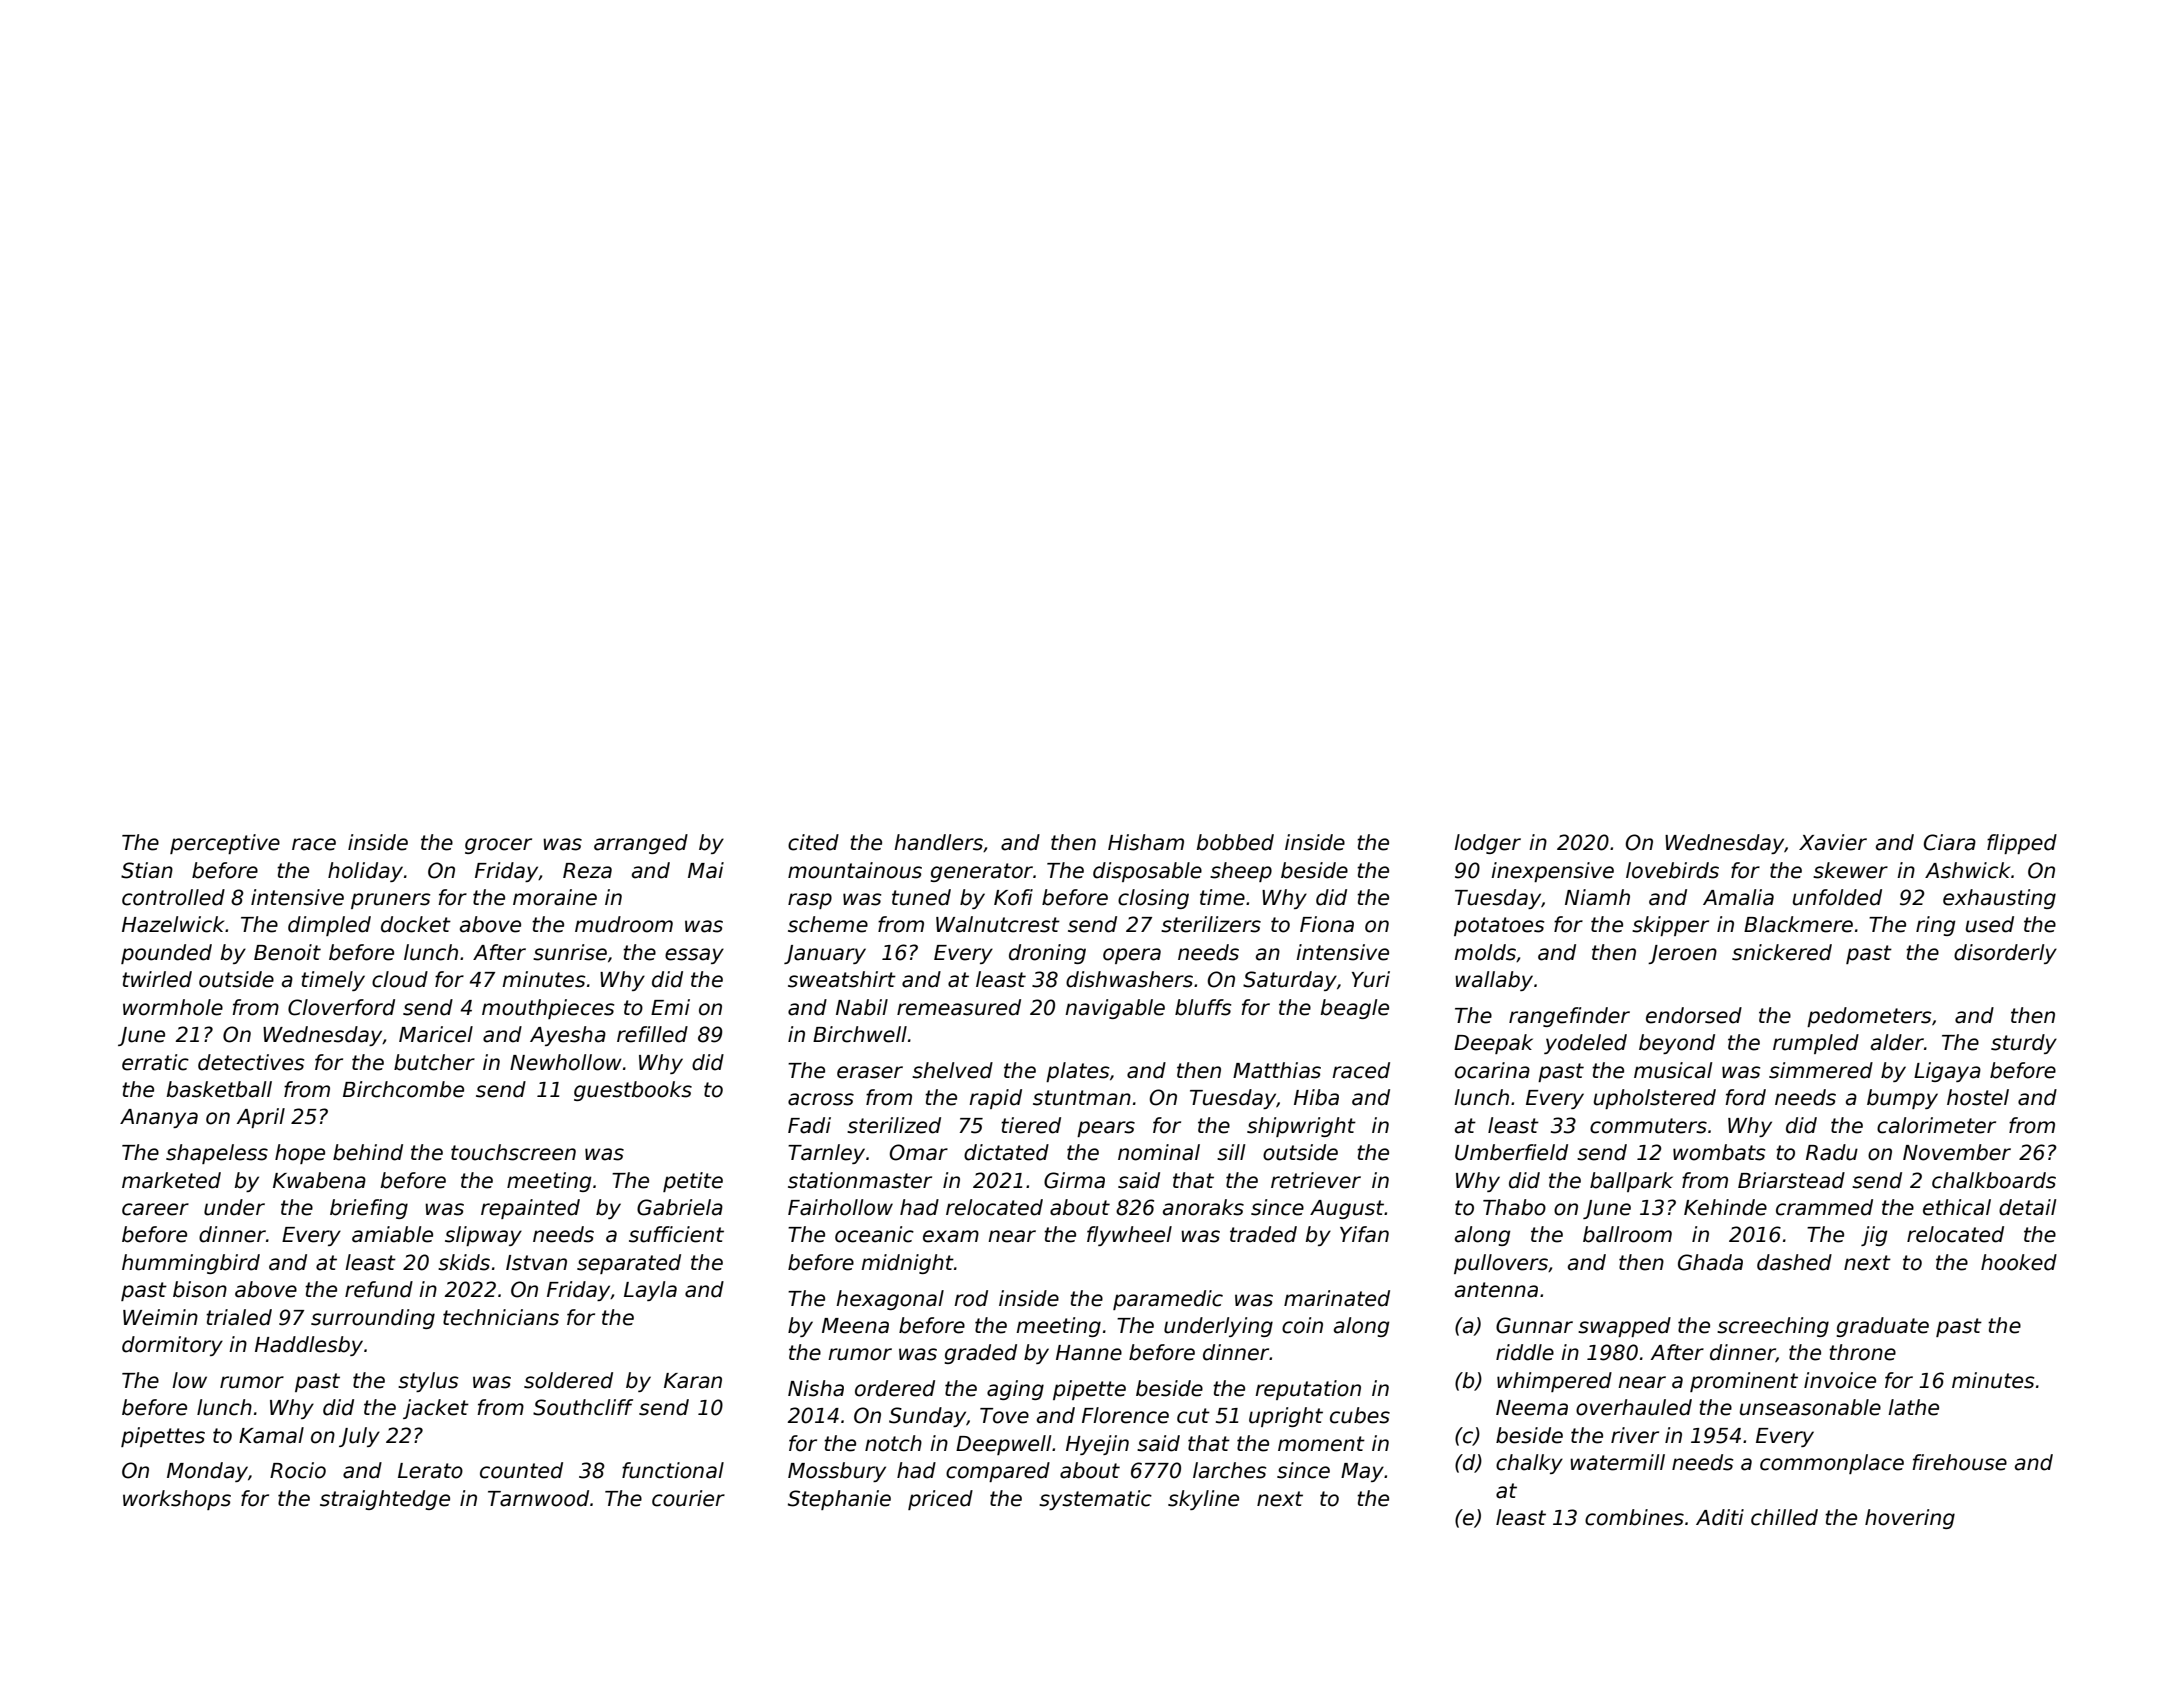 The width and height of the document is (2178, 1683). What do you see at coordinates (536, 1263) in the document?
I see `Istvan` at bounding box center [536, 1263].
